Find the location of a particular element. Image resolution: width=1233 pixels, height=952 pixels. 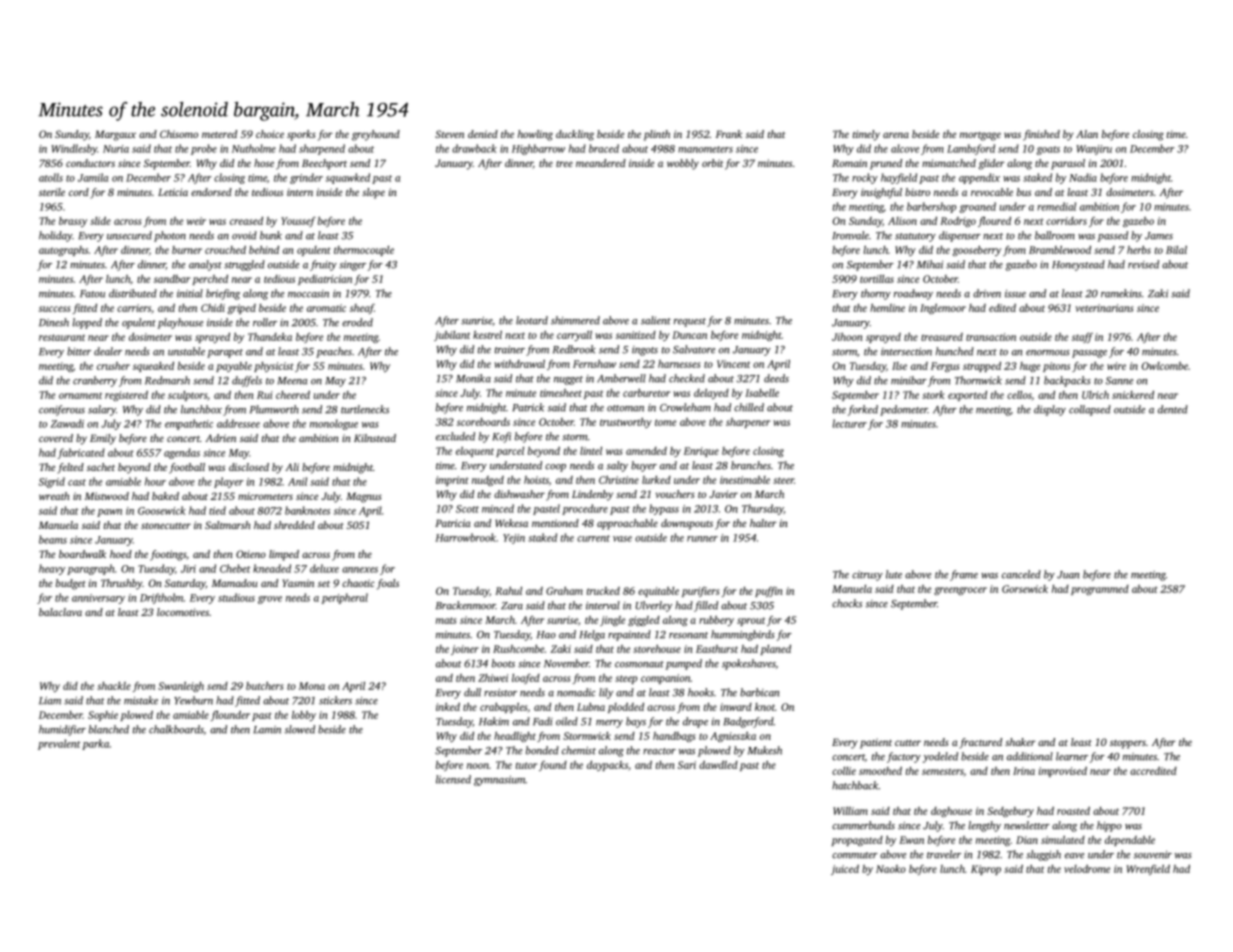

juiced is located at coordinates (845, 870).
